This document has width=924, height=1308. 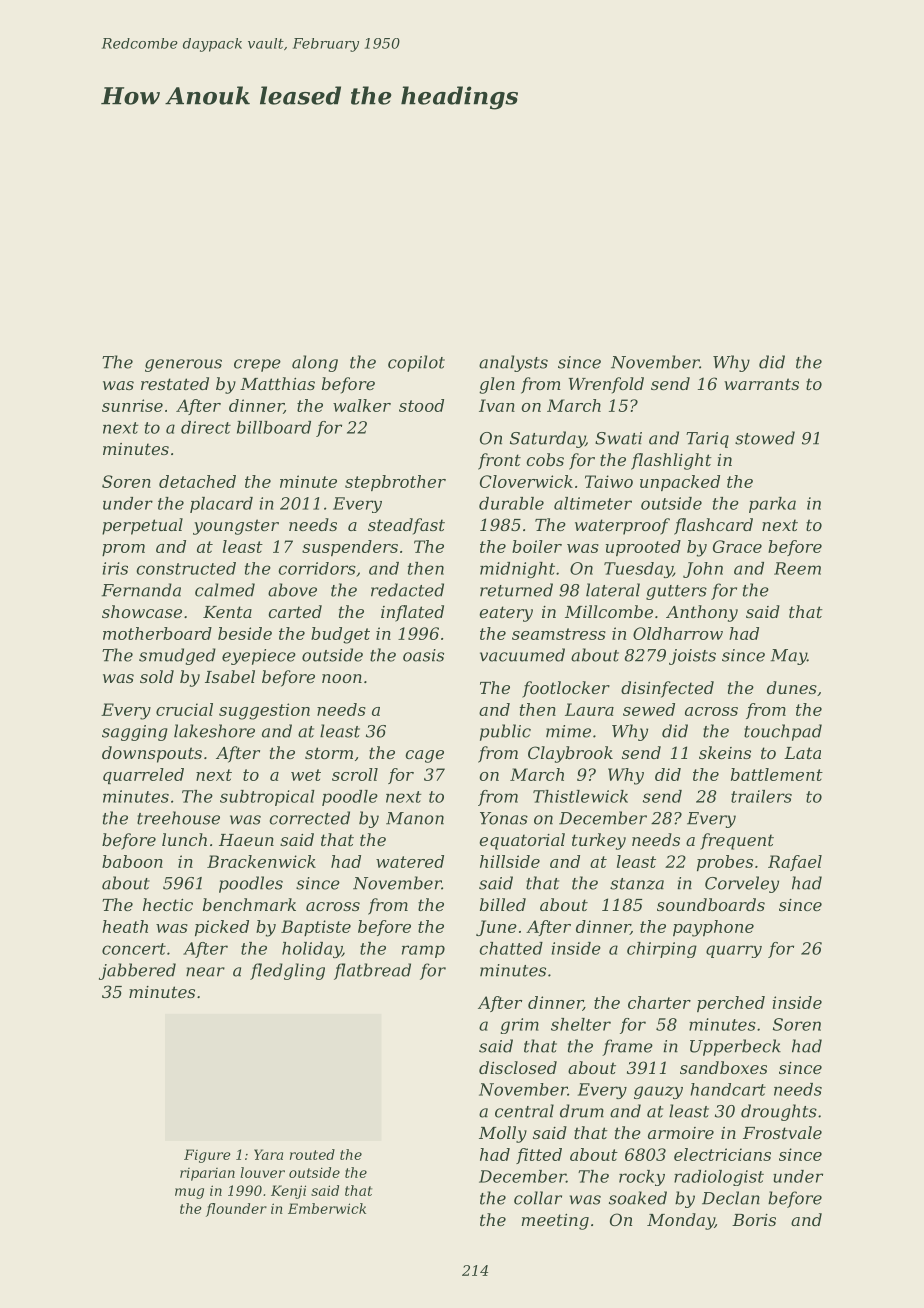 I want to click on May, so click(x=789, y=657).
